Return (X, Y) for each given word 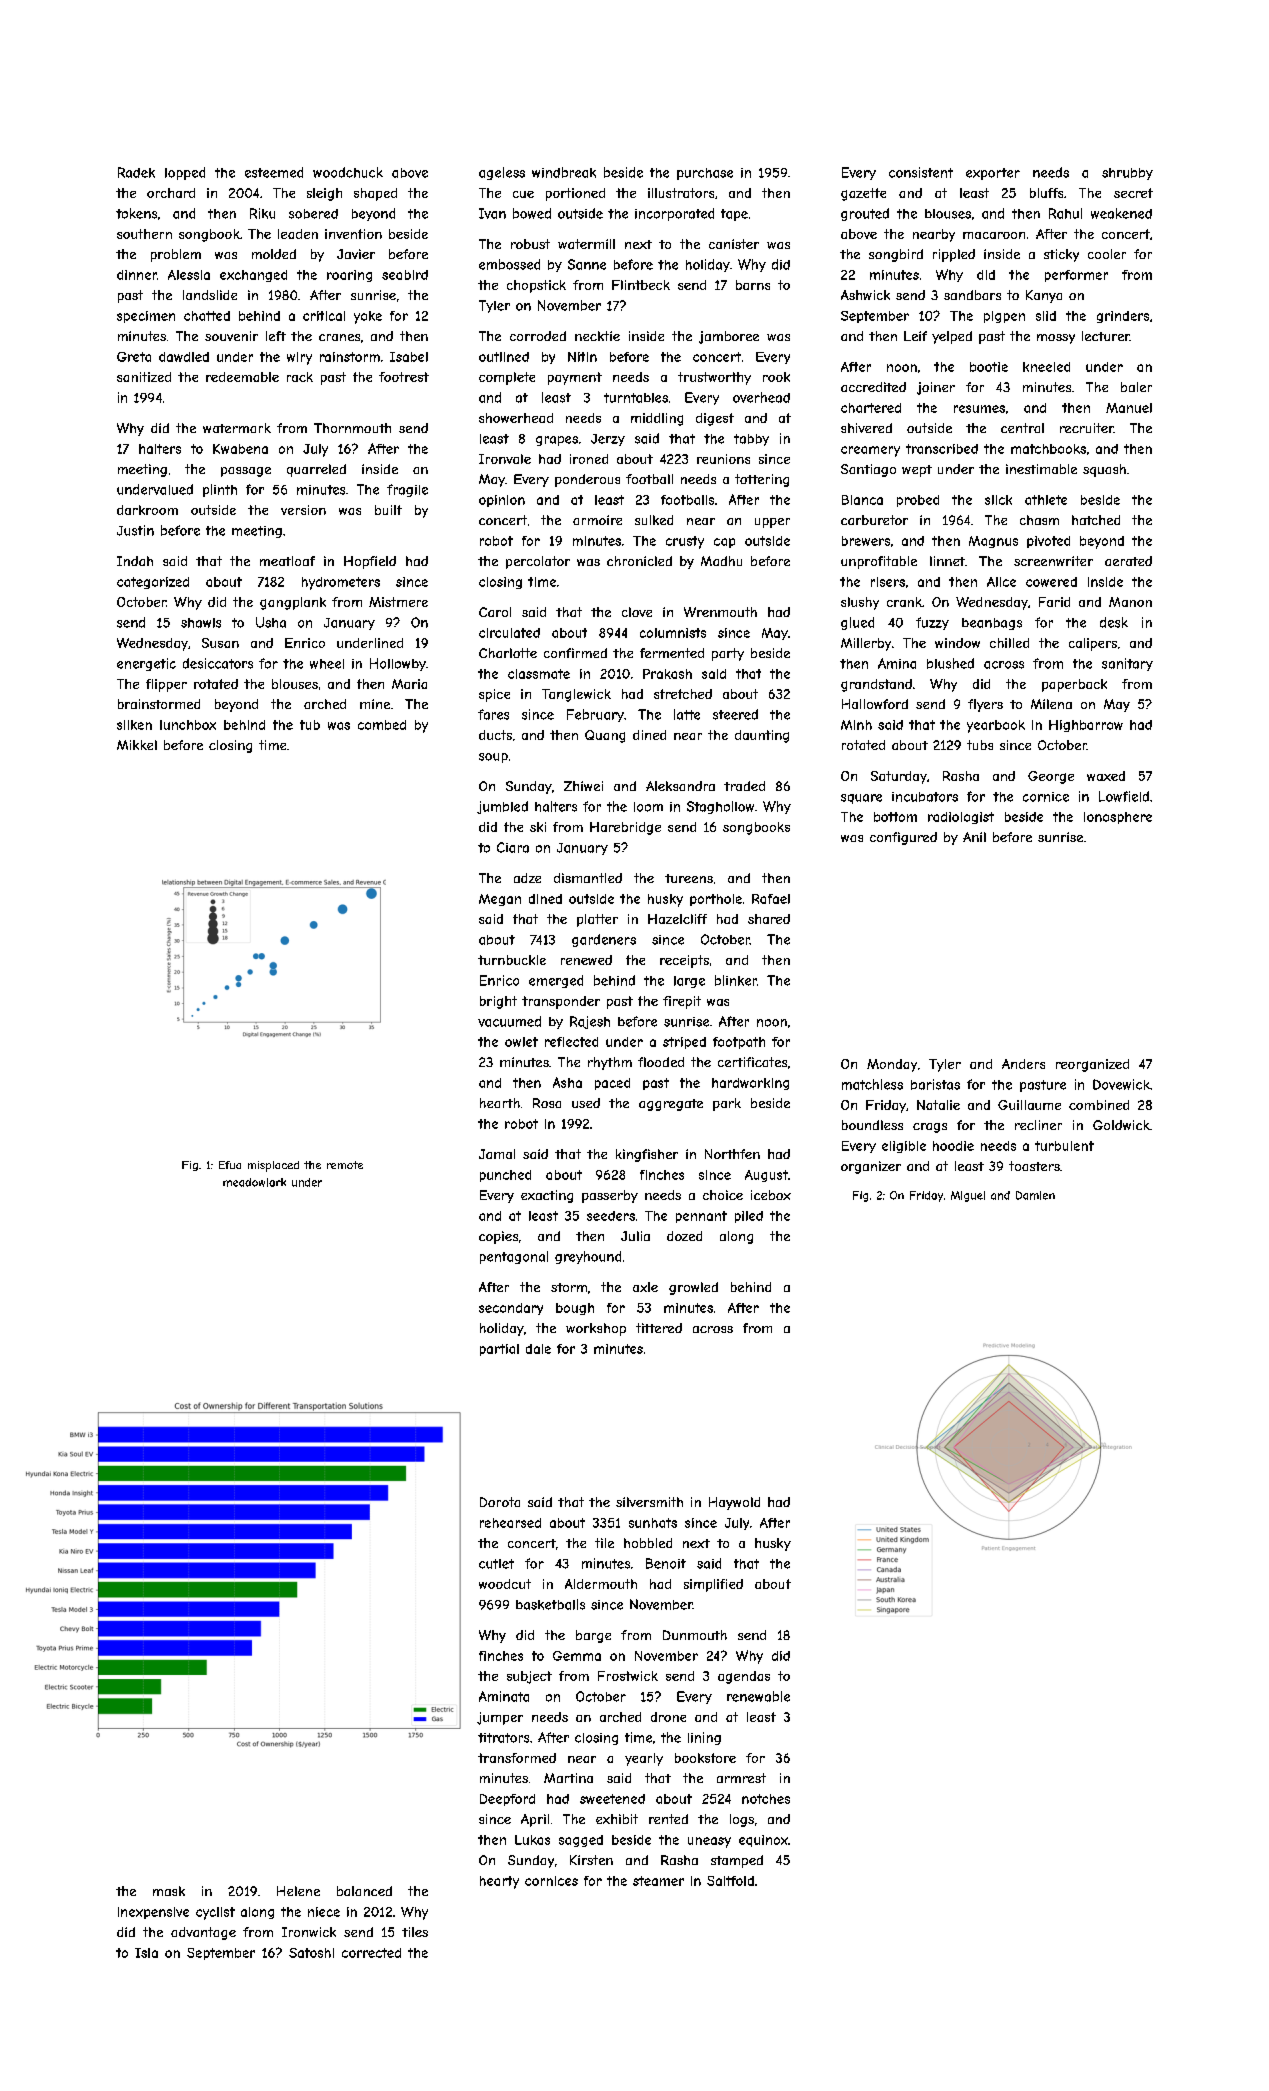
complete (507, 378)
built (388, 510)
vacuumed (509, 1021)
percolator (538, 562)
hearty (499, 1882)
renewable (758, 1696)
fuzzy (932, 623)
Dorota (500, 1502)
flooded (661, 1062)
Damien (1035, 1195)
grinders (1123, 317)
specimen (146, 317)
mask (169, 1891)
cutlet (496, 1564)
